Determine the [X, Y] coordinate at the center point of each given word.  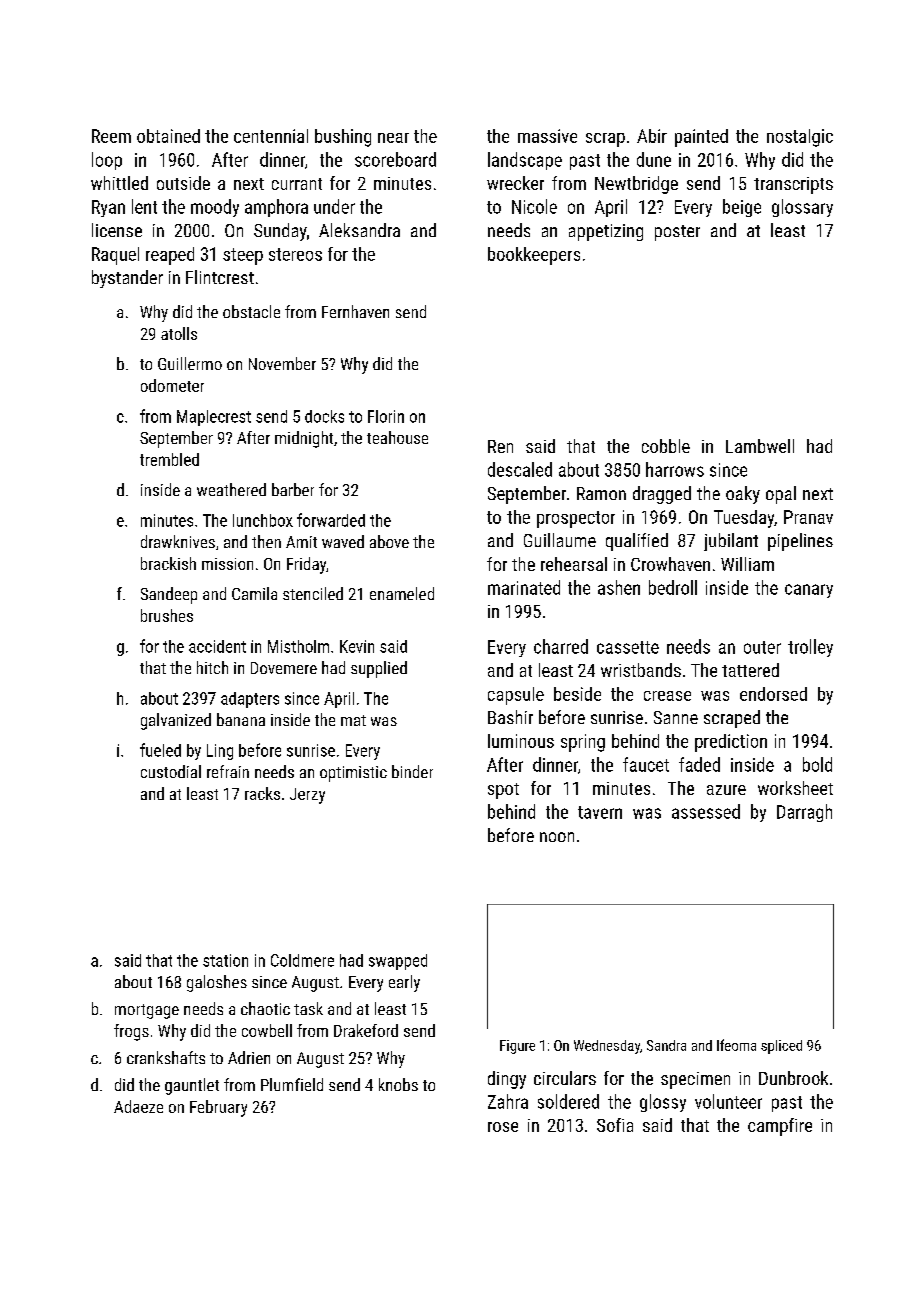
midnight [304, 439]
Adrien [249, 1057]
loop [107, 161]
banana [241, 719]
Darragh [804, 813]
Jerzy [307, 796]
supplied [379, 669]
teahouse [397, 437]
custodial [171, 771]
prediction [731, 743]
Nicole [534, 206]
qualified [637, 542]
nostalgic [800, 138]
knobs [398, 1084]
